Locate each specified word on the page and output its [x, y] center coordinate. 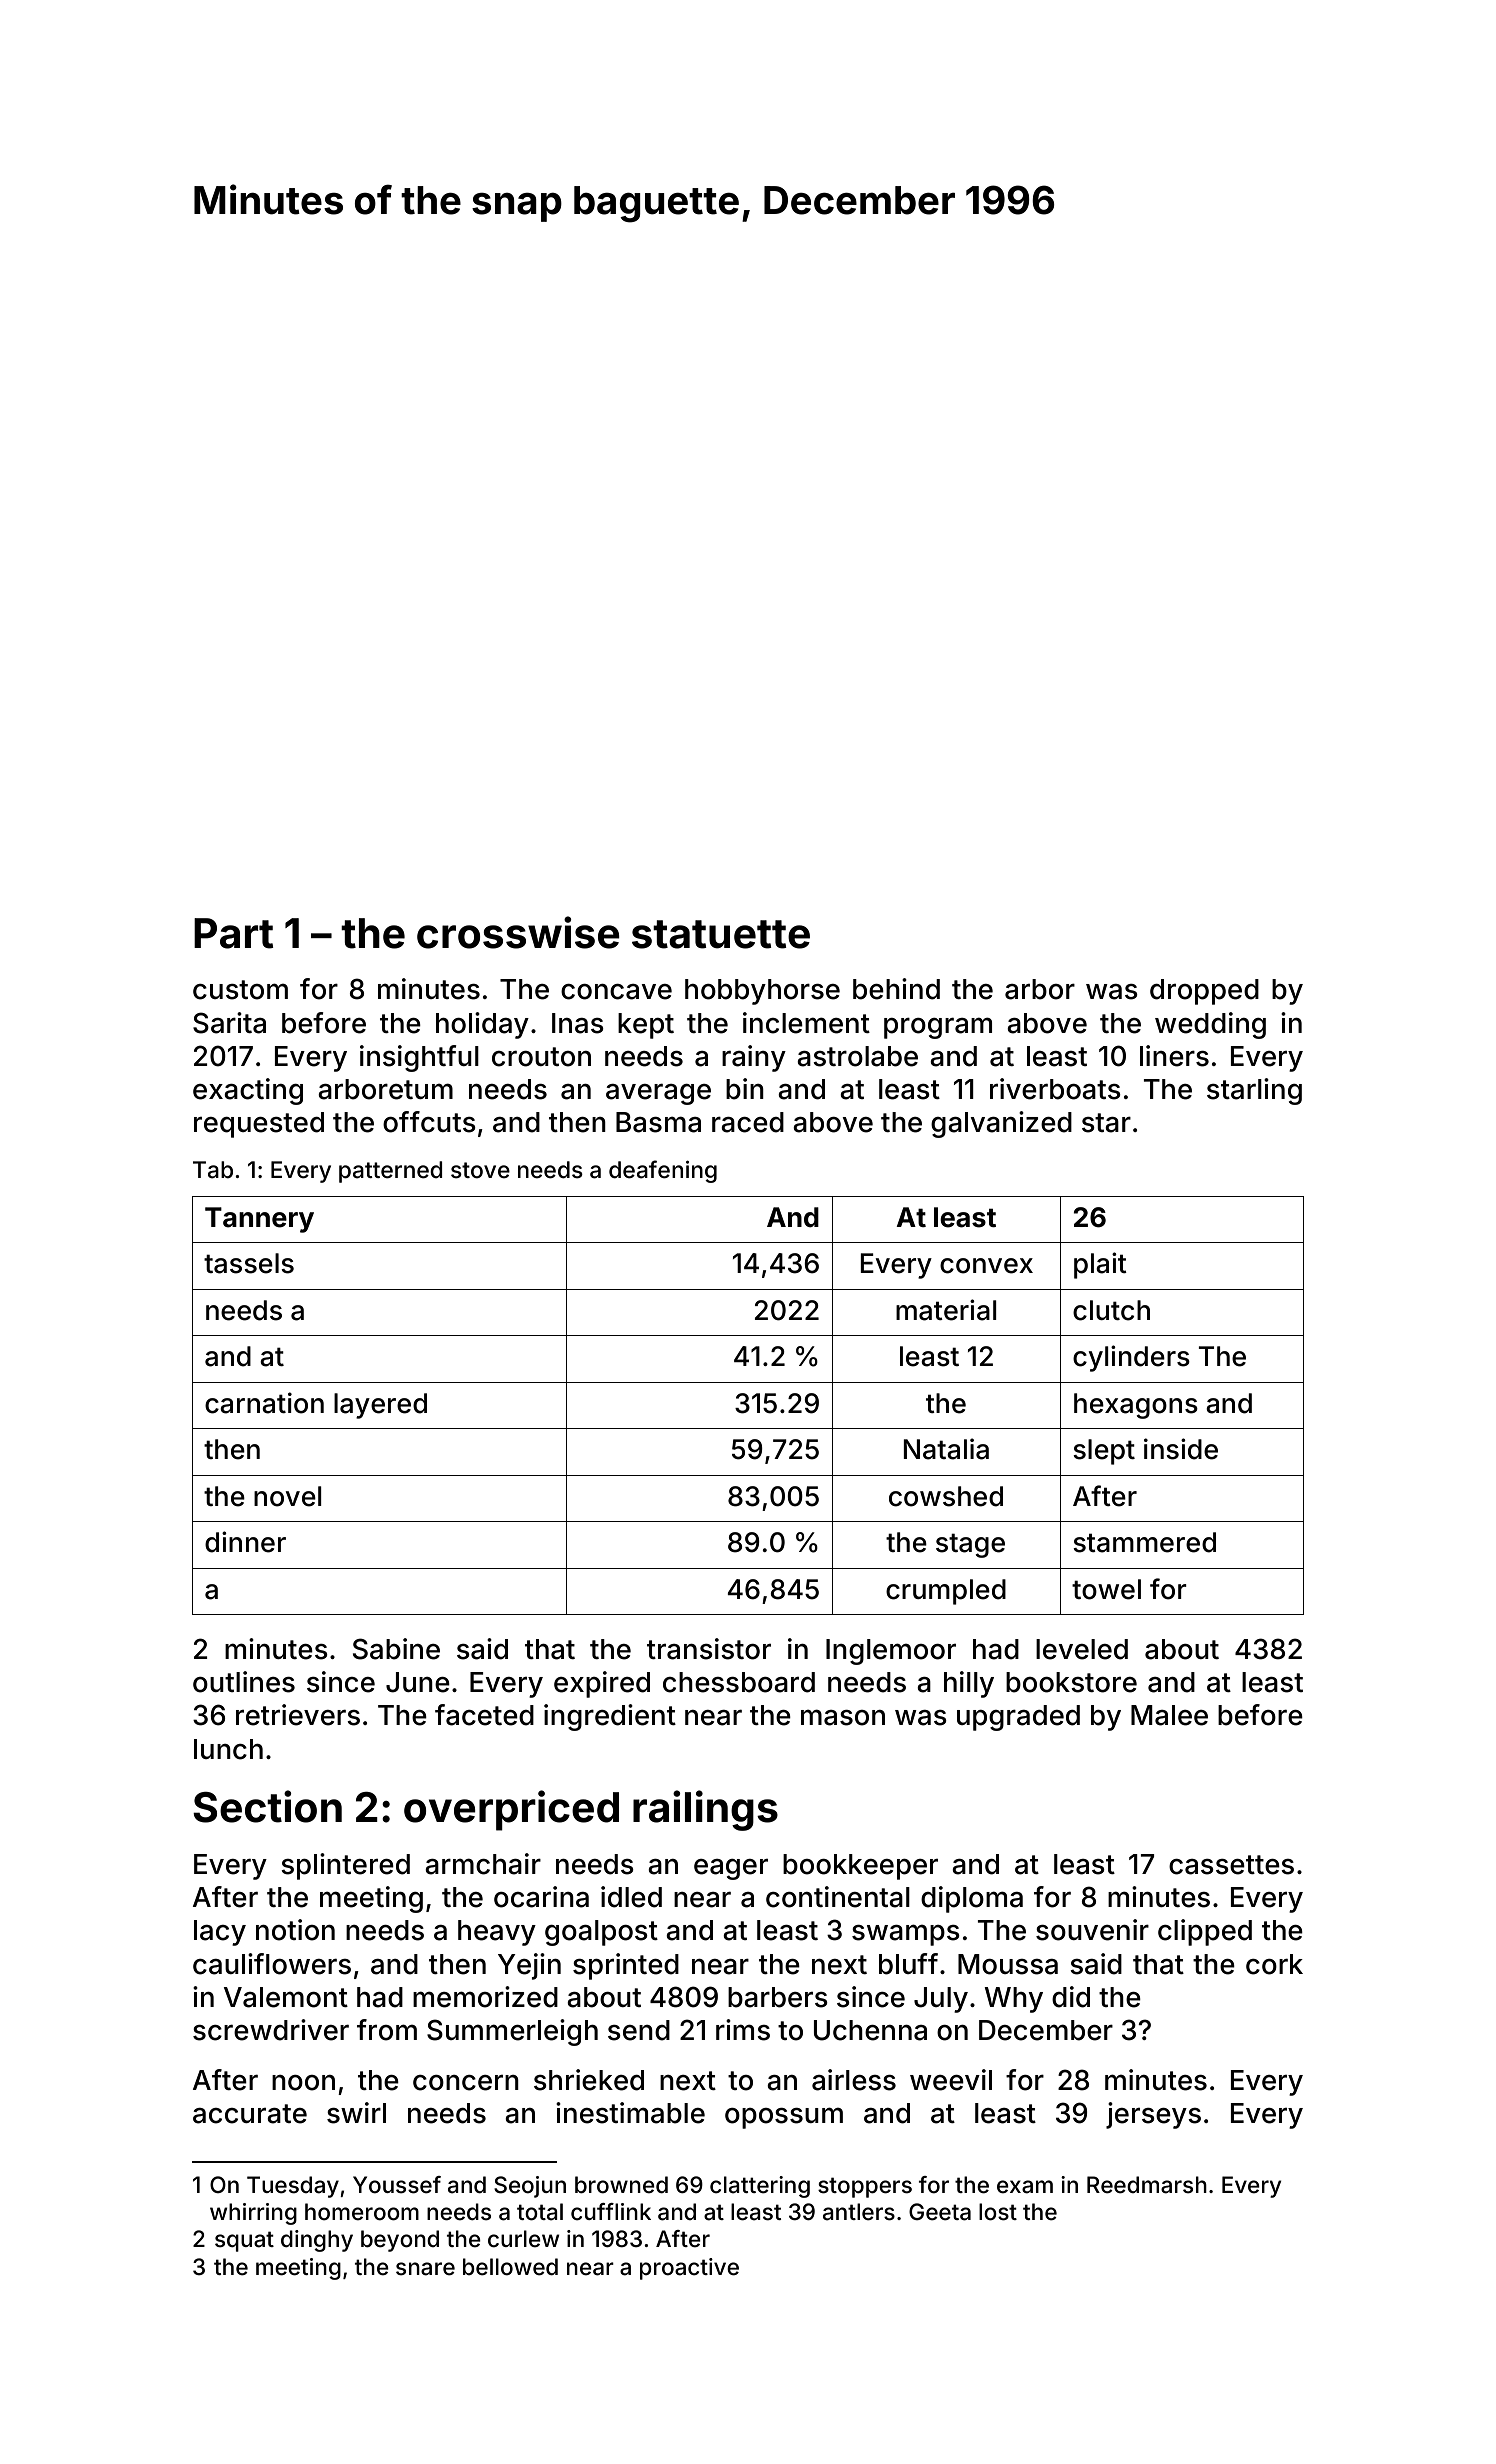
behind [896, 989]
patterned [390, 1172]
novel [288, 1496]
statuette [721, 934]
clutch [1111, 1310]
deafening [663, 1171]
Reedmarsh [1147, 2185]
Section [267, 1806]
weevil [951, 2080]
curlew [523, 2239]
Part [233, 933]
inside [1181, 1449]
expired [602, 1684]
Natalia [946, 1449]
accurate [250, 2114]
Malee [1169, 1715]
